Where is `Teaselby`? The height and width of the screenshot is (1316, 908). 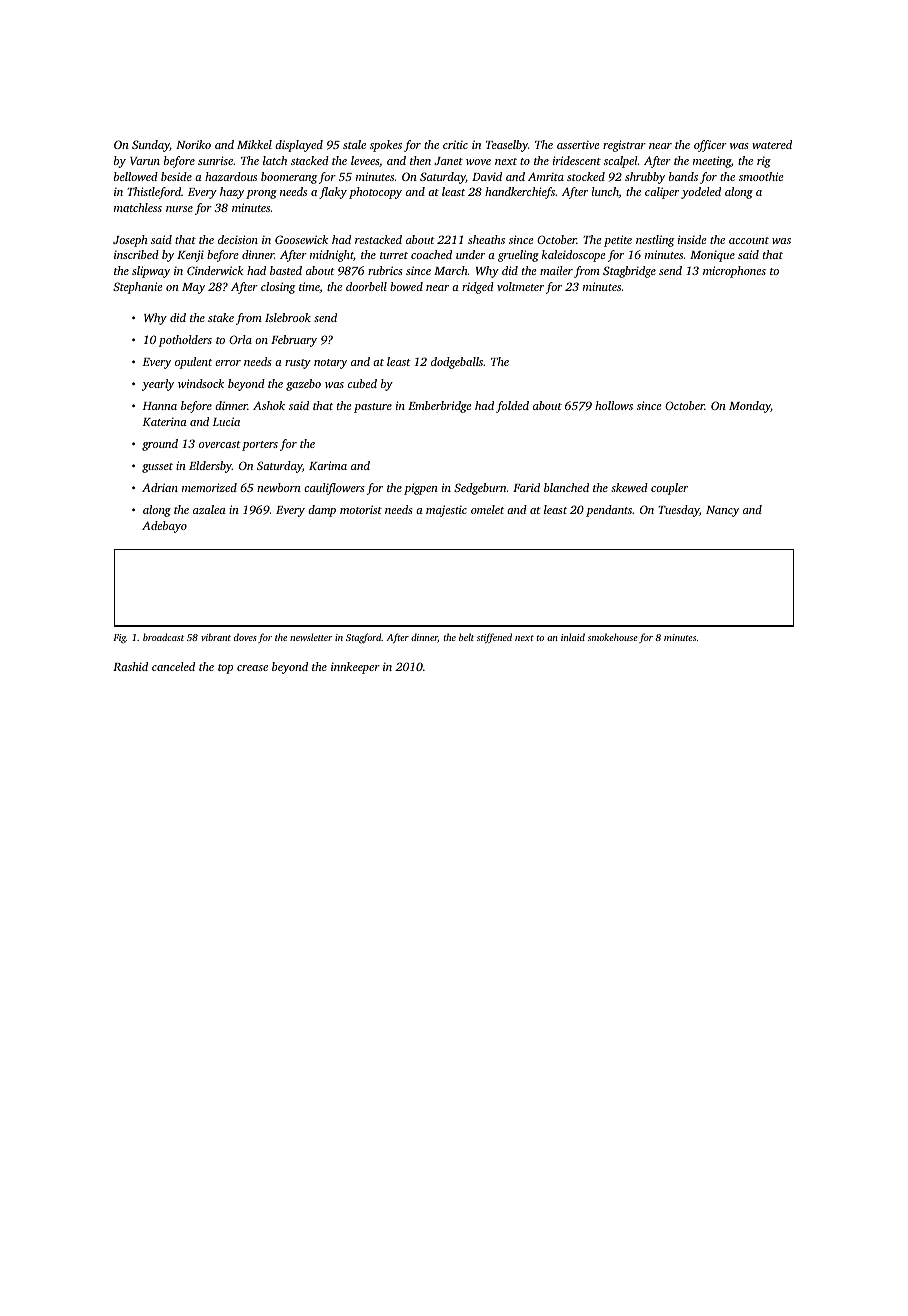
Teaselby is located at coordinates (507, 146).
